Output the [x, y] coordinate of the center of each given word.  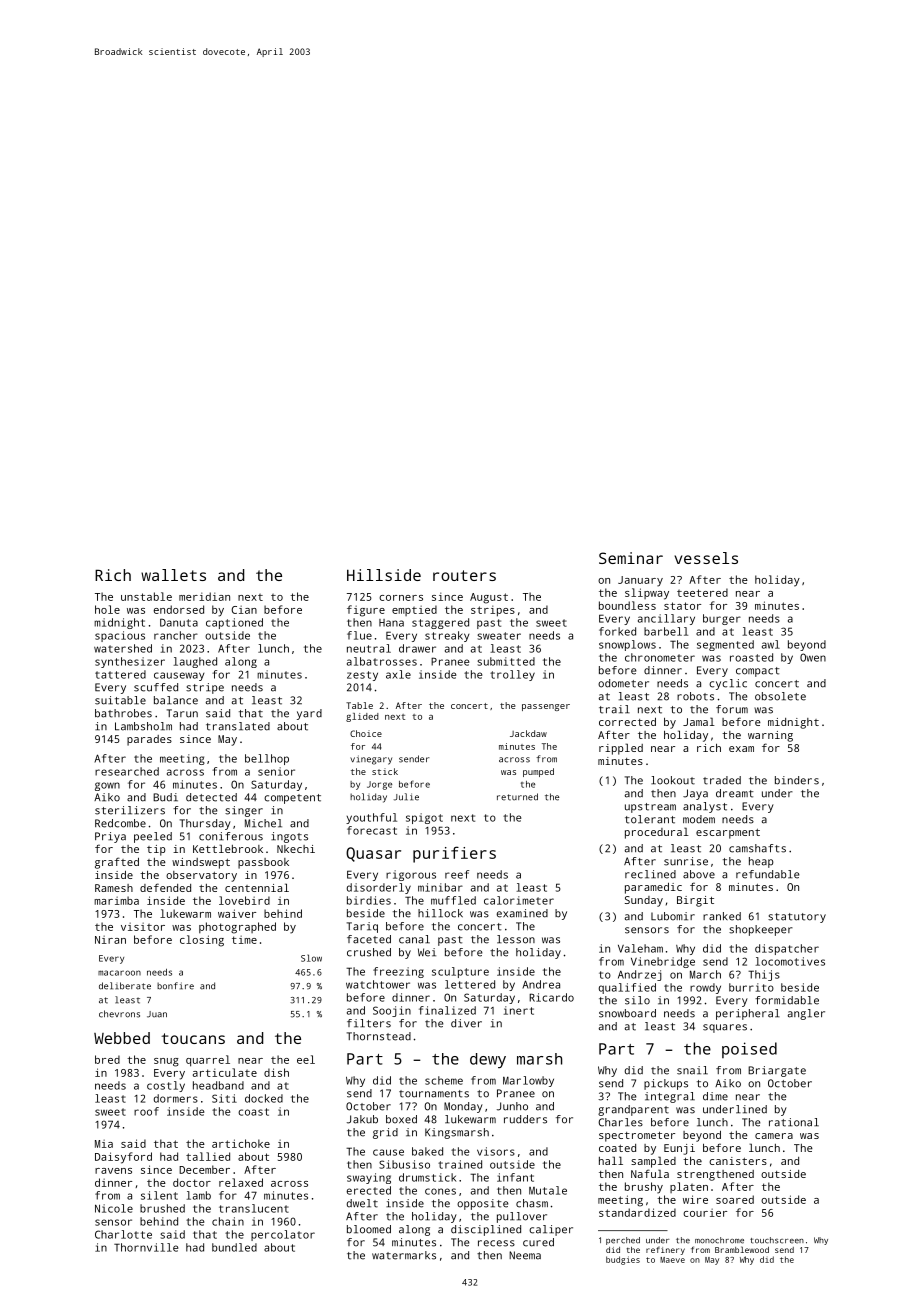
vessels [706, 558]
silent [159, 1195]
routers [464, 575]
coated [617, 1148]
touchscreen [777, 1240]
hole [107, 609]
